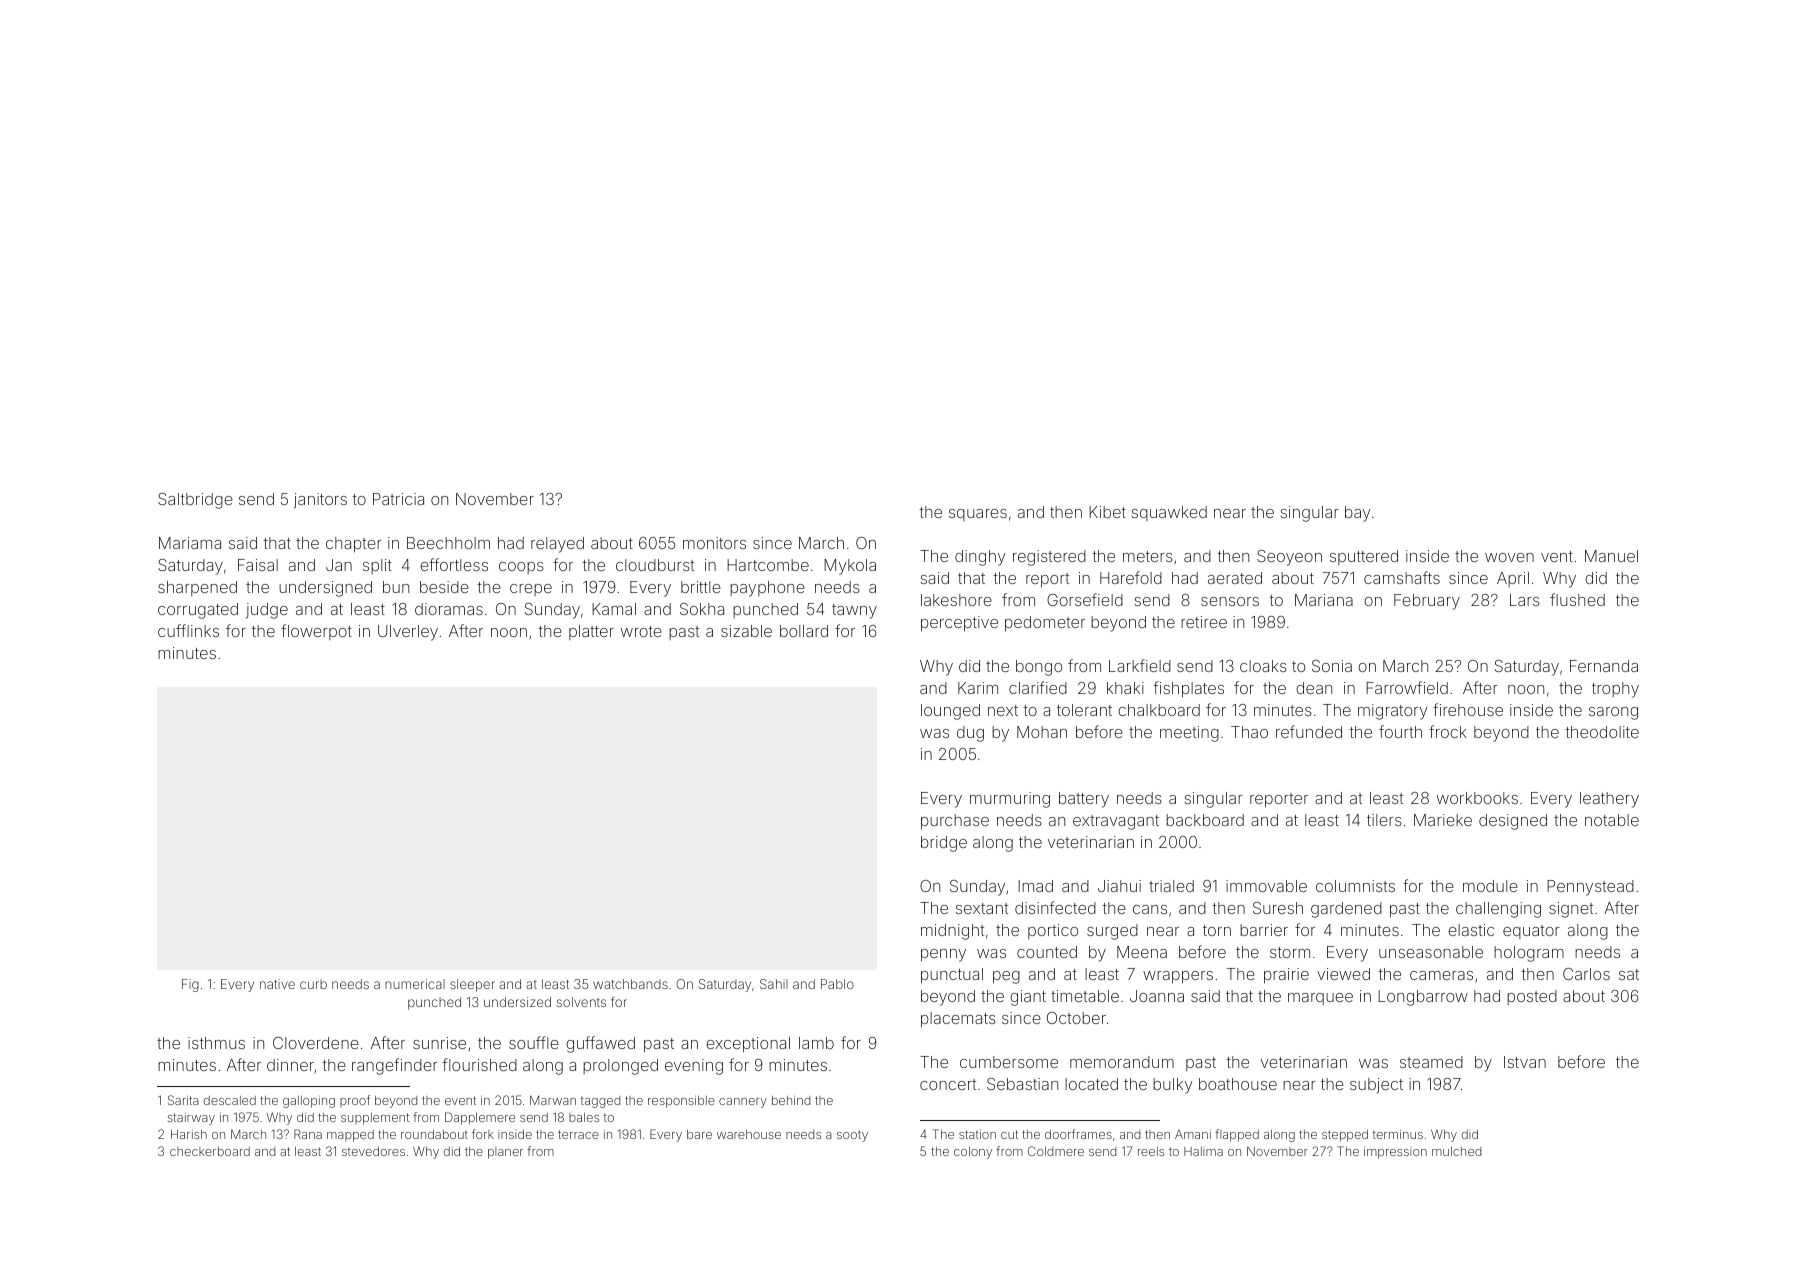 The width and height of the page is (1797, 1271). What do you see at coordinates (1035, 886) in the page?
I see `Imad` at bounding box center [1035, 886].
